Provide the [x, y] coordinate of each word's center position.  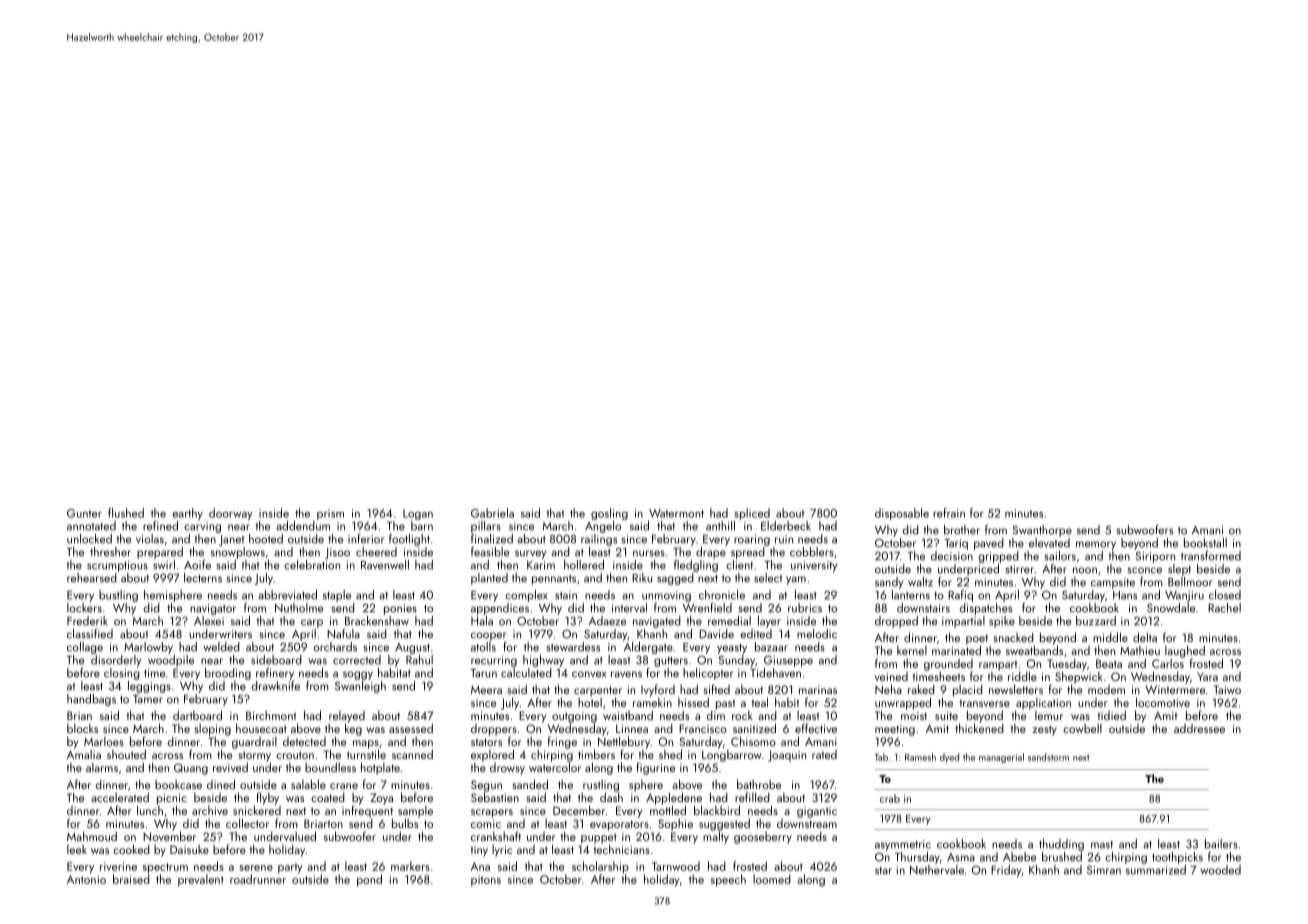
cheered [376, 552]
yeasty [732, 649]
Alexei [209, 621]
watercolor [555, 767]
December [579, 810]
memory [1096, 545]
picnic [172, 799]
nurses [649, 553]
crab [890, 798]
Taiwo [1227, 689]
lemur [1049, 715]
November [169, 836]
